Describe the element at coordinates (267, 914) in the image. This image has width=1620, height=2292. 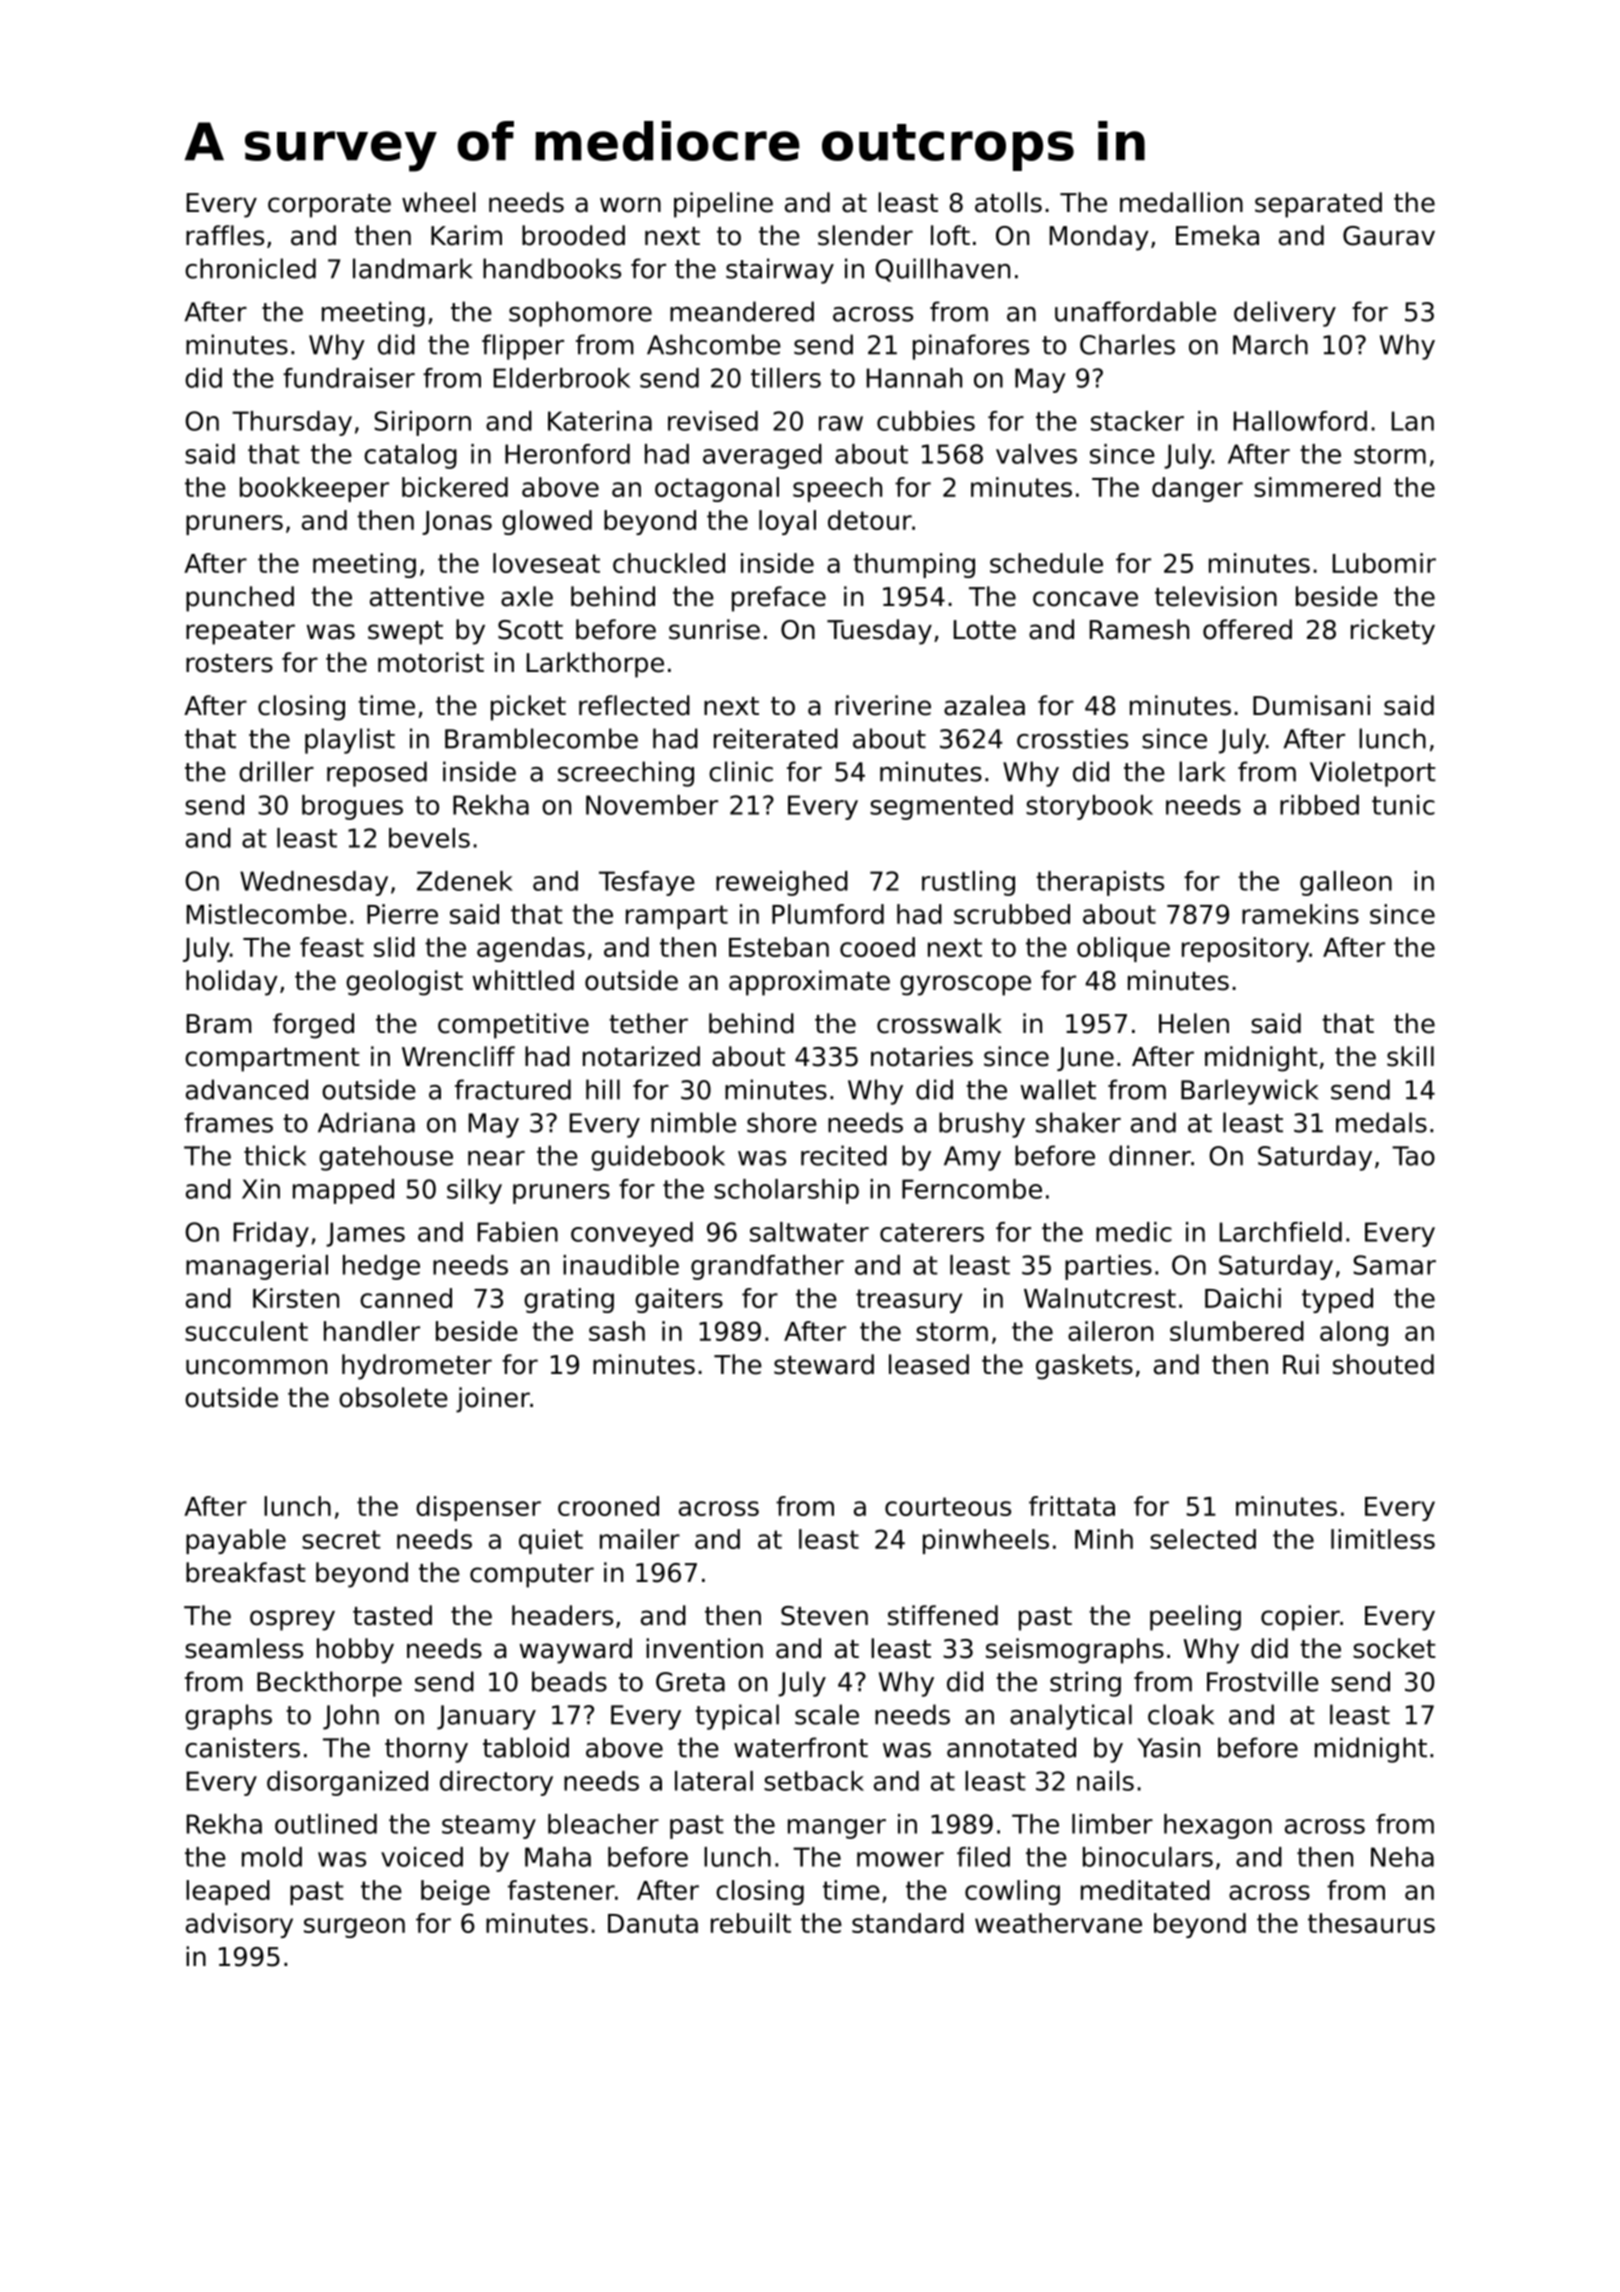
I see `Mistlecombe` at that location.
